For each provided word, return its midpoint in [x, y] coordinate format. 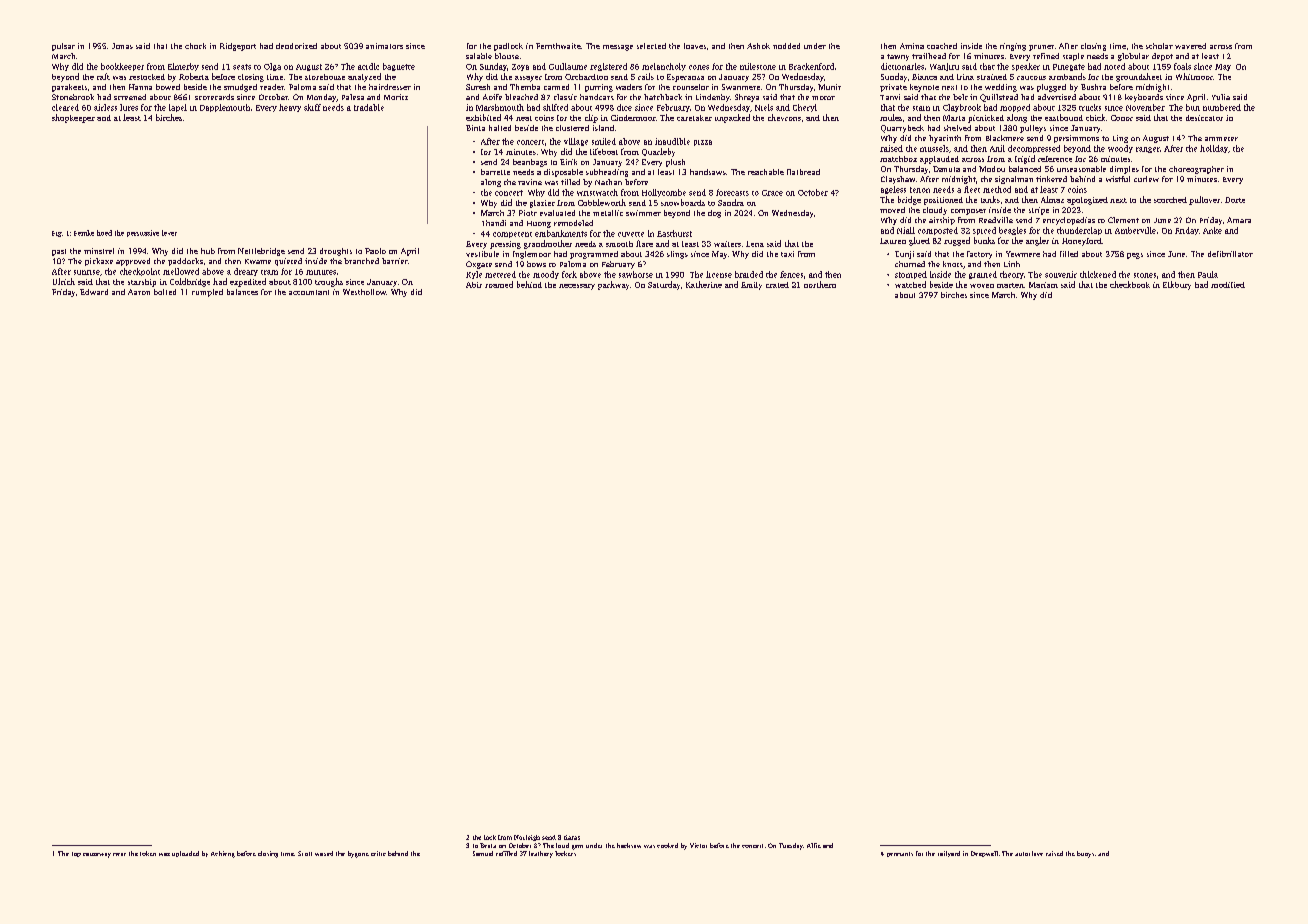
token [148, 853]
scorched [1170, 200]
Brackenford [811, 66]
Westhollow [364, 292]
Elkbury [1177, 285]
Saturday [664, 285]
